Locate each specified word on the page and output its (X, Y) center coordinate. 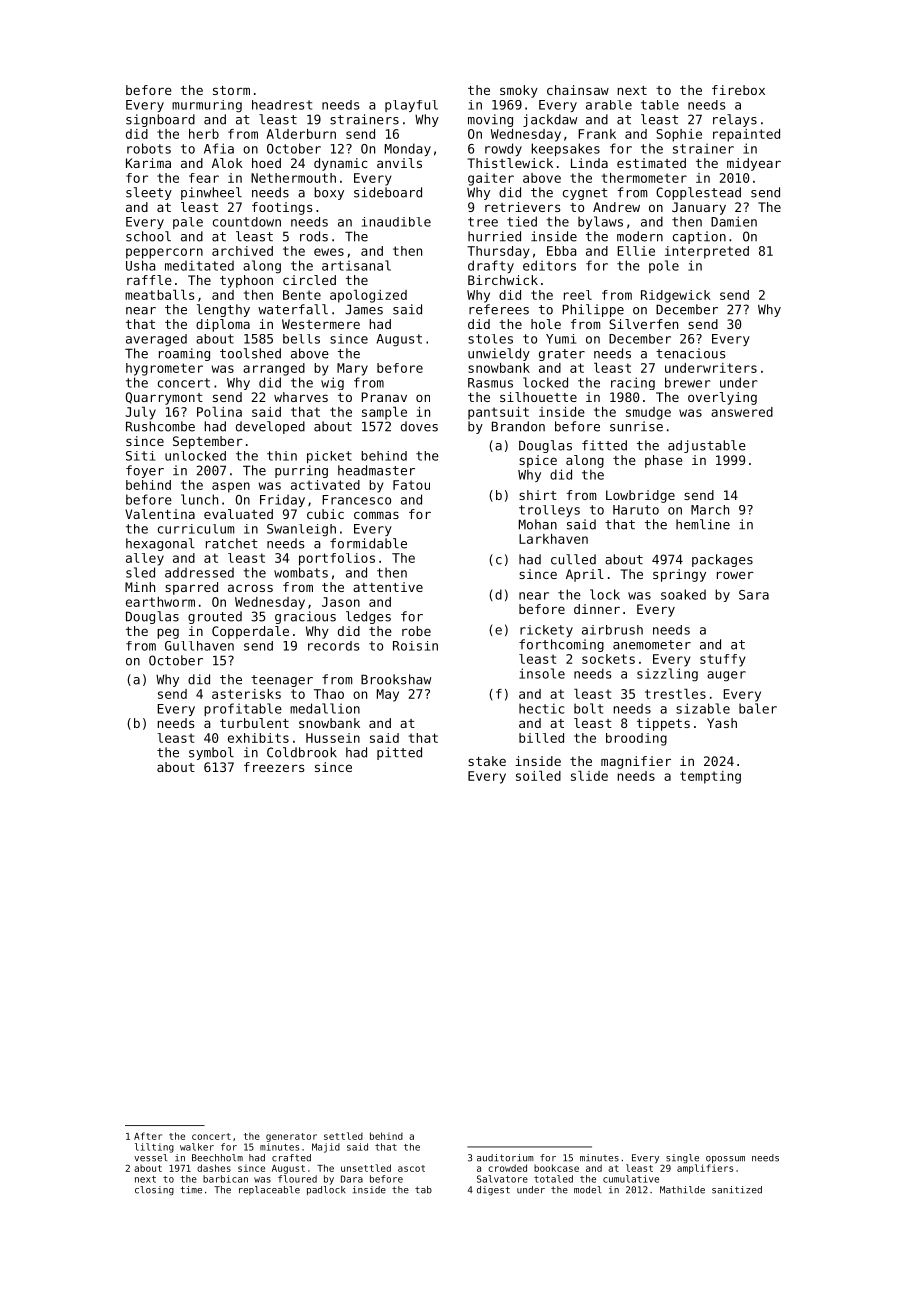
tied (522, 221)
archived (242, 251)
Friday (282, 500)
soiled (538, 775)
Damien (734, 221)
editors (549, 265)
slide (589, 775)
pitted (399, 753)
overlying (722, 398)
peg (168, 633)
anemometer (652, 645)
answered (742, 412)
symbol (211, 753)
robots (149, 148)
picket (329, 457)
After (148, 1136)
